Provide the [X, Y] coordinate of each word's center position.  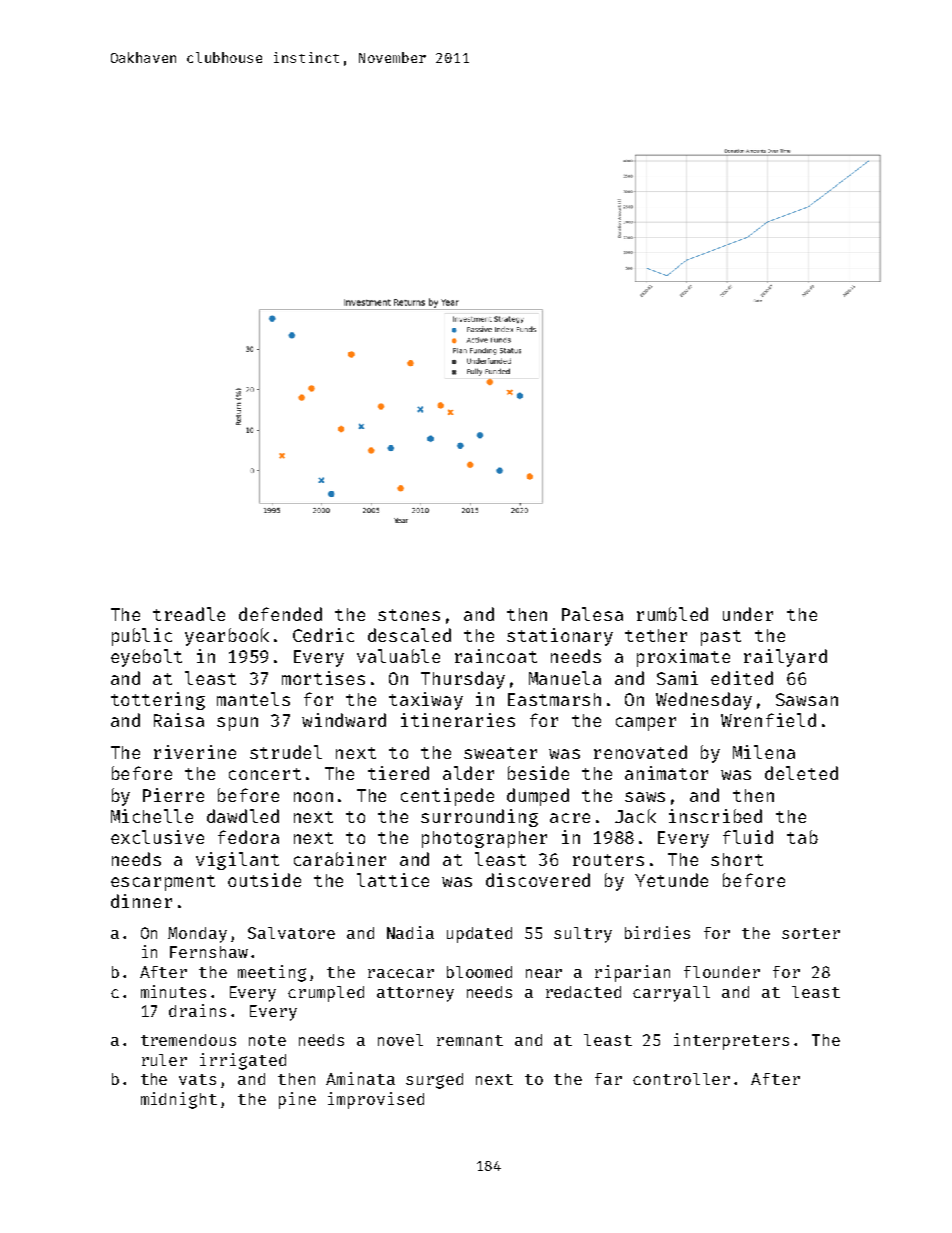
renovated [640, 752]
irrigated [243, 1061]
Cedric [323, 635]
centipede [447, 797]
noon [313, 797]
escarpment [163, 883]
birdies [657, 932]
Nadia [410, 932]
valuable [398, 656]
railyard [785, 658]
